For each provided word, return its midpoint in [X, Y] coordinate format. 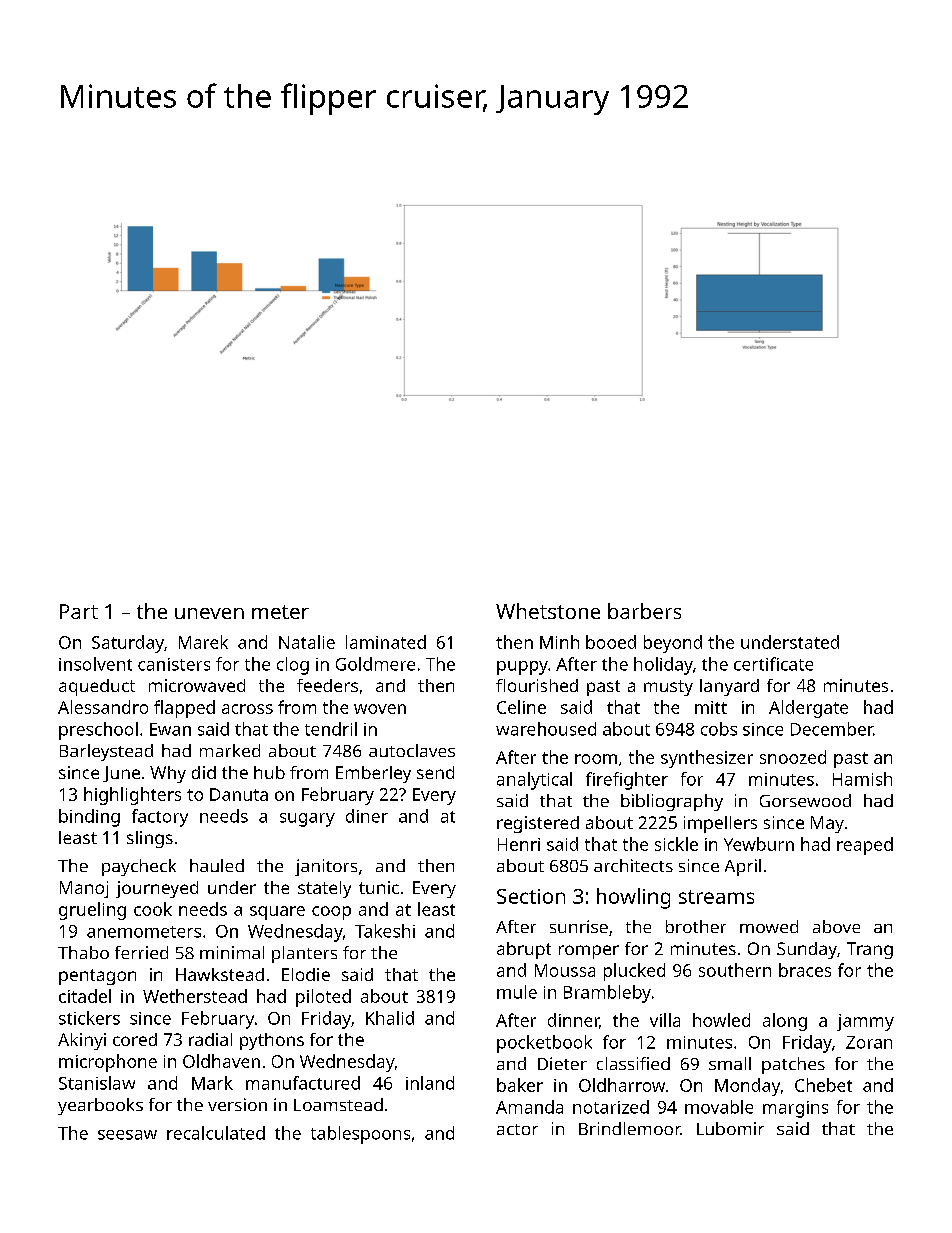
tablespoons [360, 1135]
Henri [519, 844]
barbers [644, 611]
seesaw [127, 1135]
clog [293, 666]
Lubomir [730, 1128]
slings [150, 839]
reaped [865, 846]
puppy [522, 668]
